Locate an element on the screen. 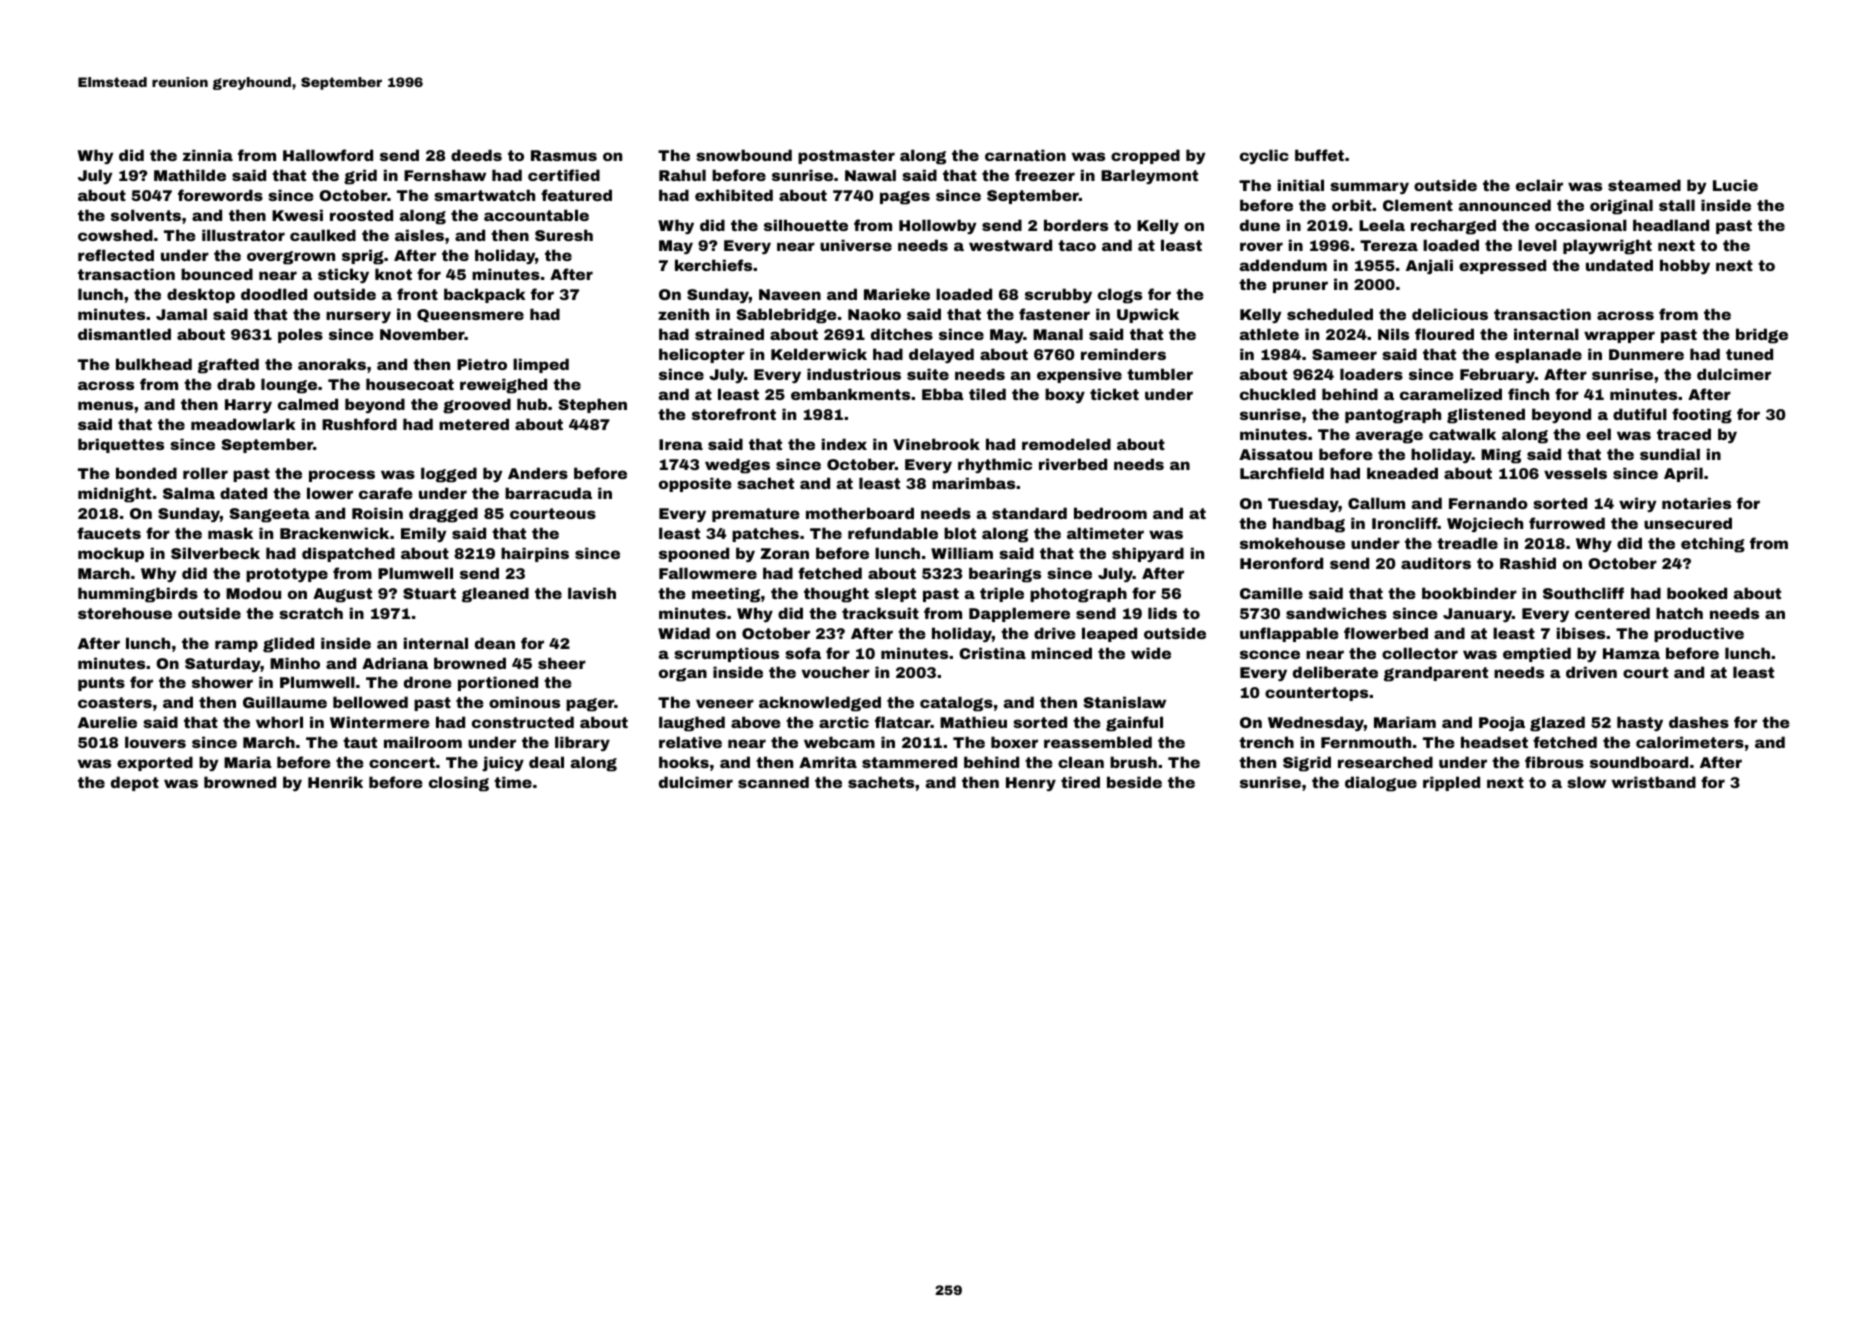  industrious is located at coordinates (854, 374).
